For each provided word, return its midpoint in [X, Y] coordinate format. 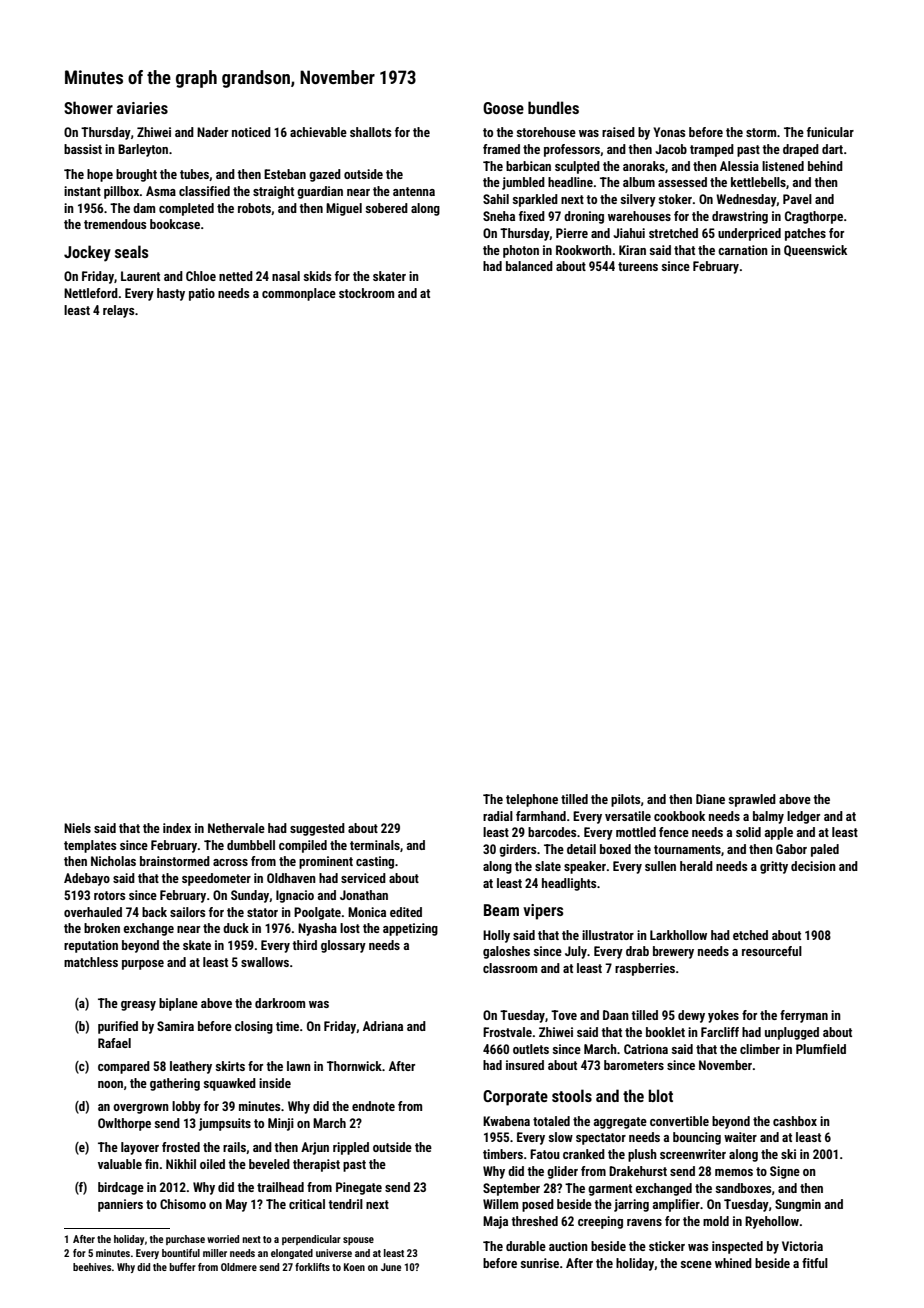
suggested [317, 829]
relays [118, 311]
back [154, 912]
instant [82, 191]
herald [696, 866]
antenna [414, 191]
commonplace [299, 294]
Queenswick [815, 251]
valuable [120, 1164]
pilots [625, 800]
